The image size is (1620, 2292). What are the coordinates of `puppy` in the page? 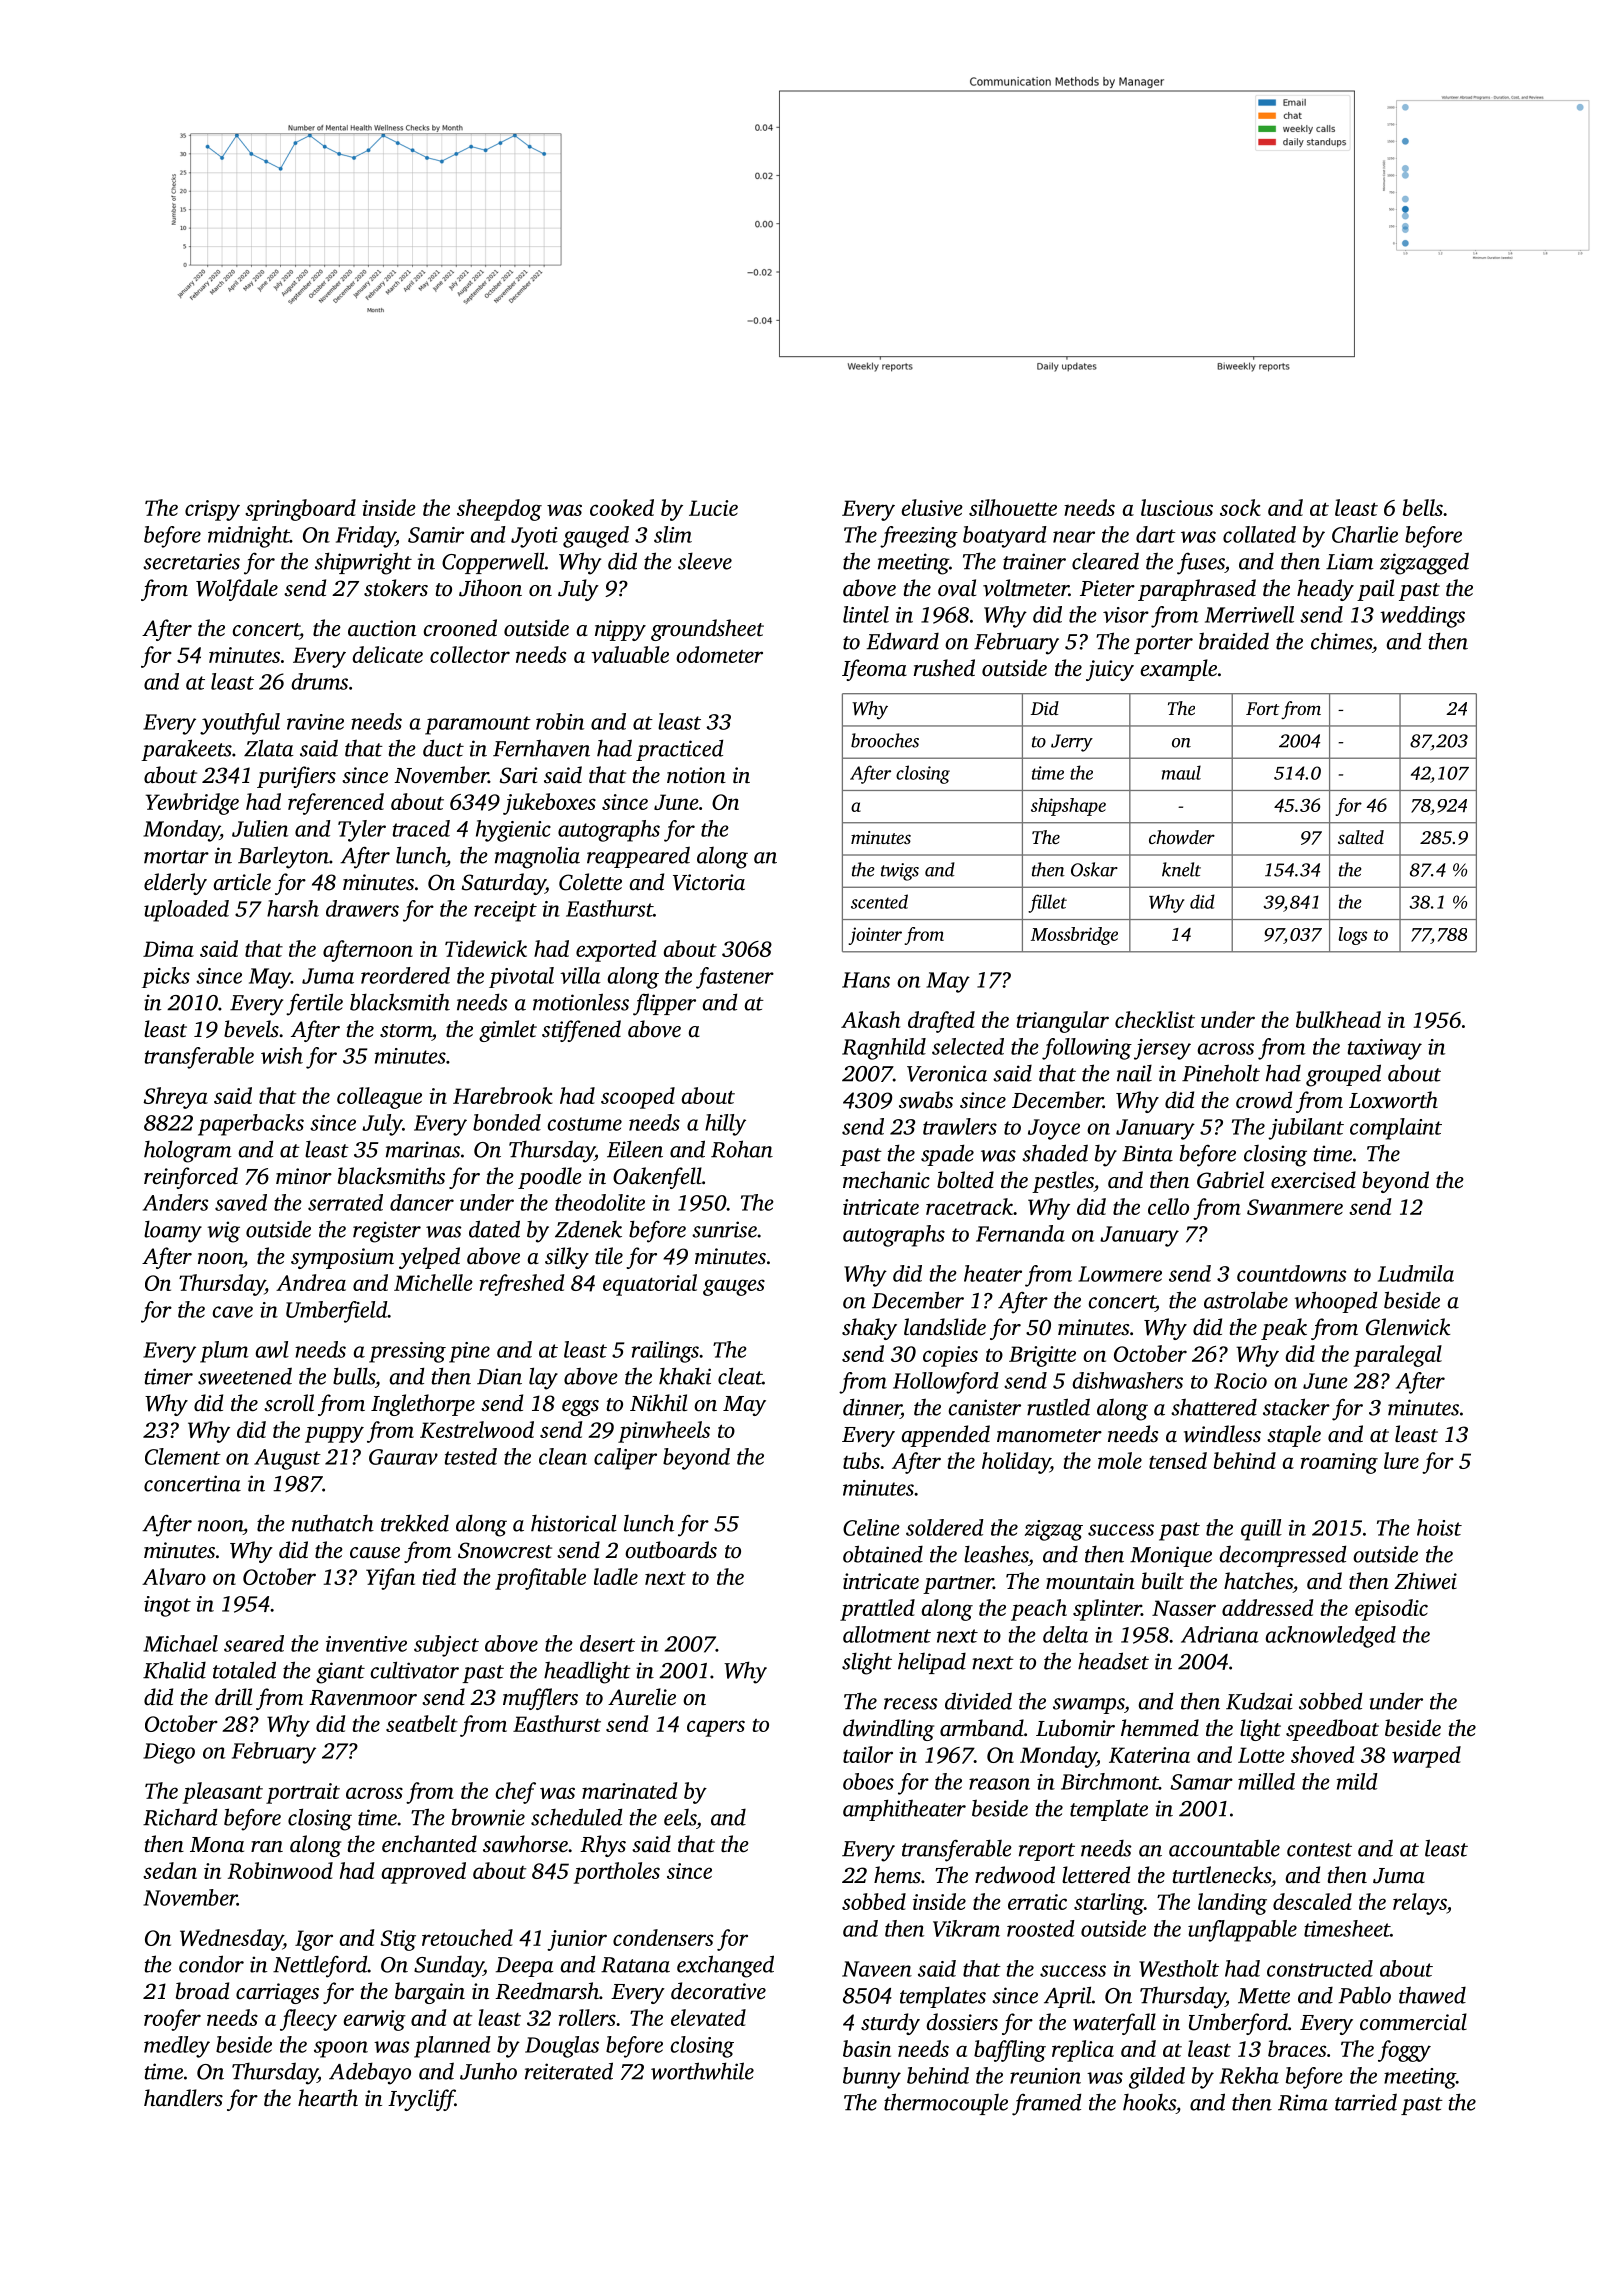 It's located at (334, 1434).
